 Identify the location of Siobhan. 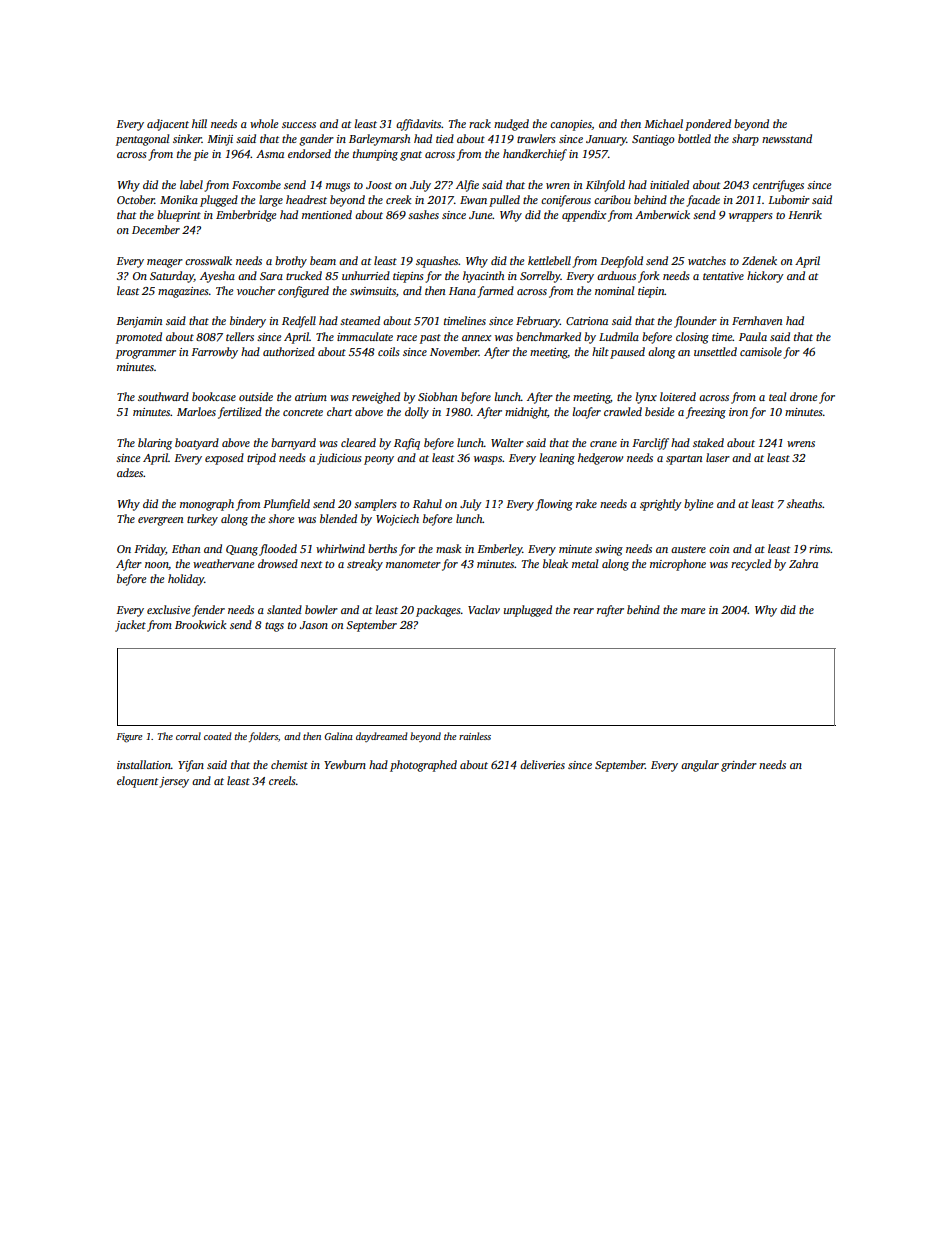
(437, 396).
